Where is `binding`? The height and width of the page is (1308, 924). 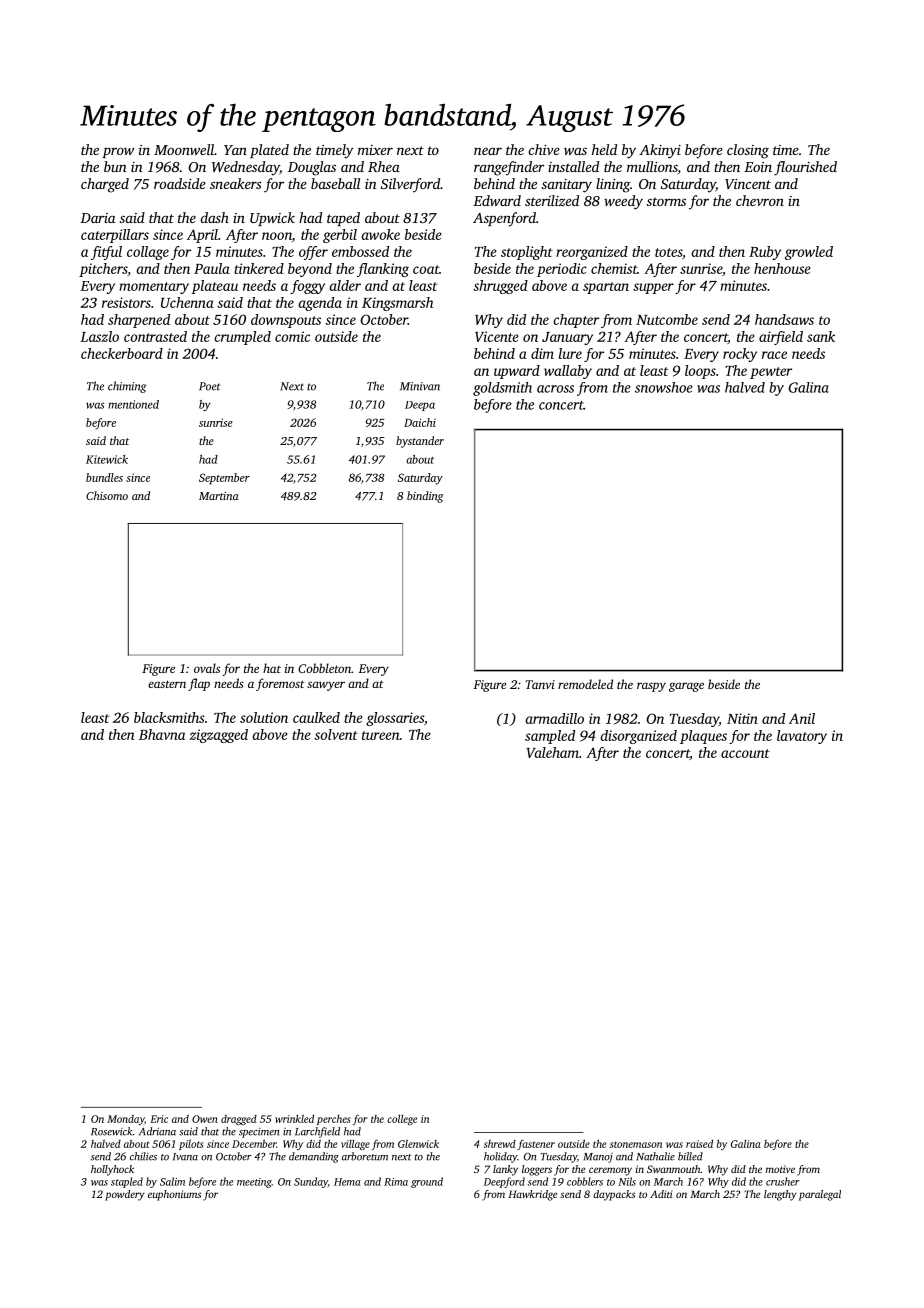 binding is located at coordinates (425, 497).
